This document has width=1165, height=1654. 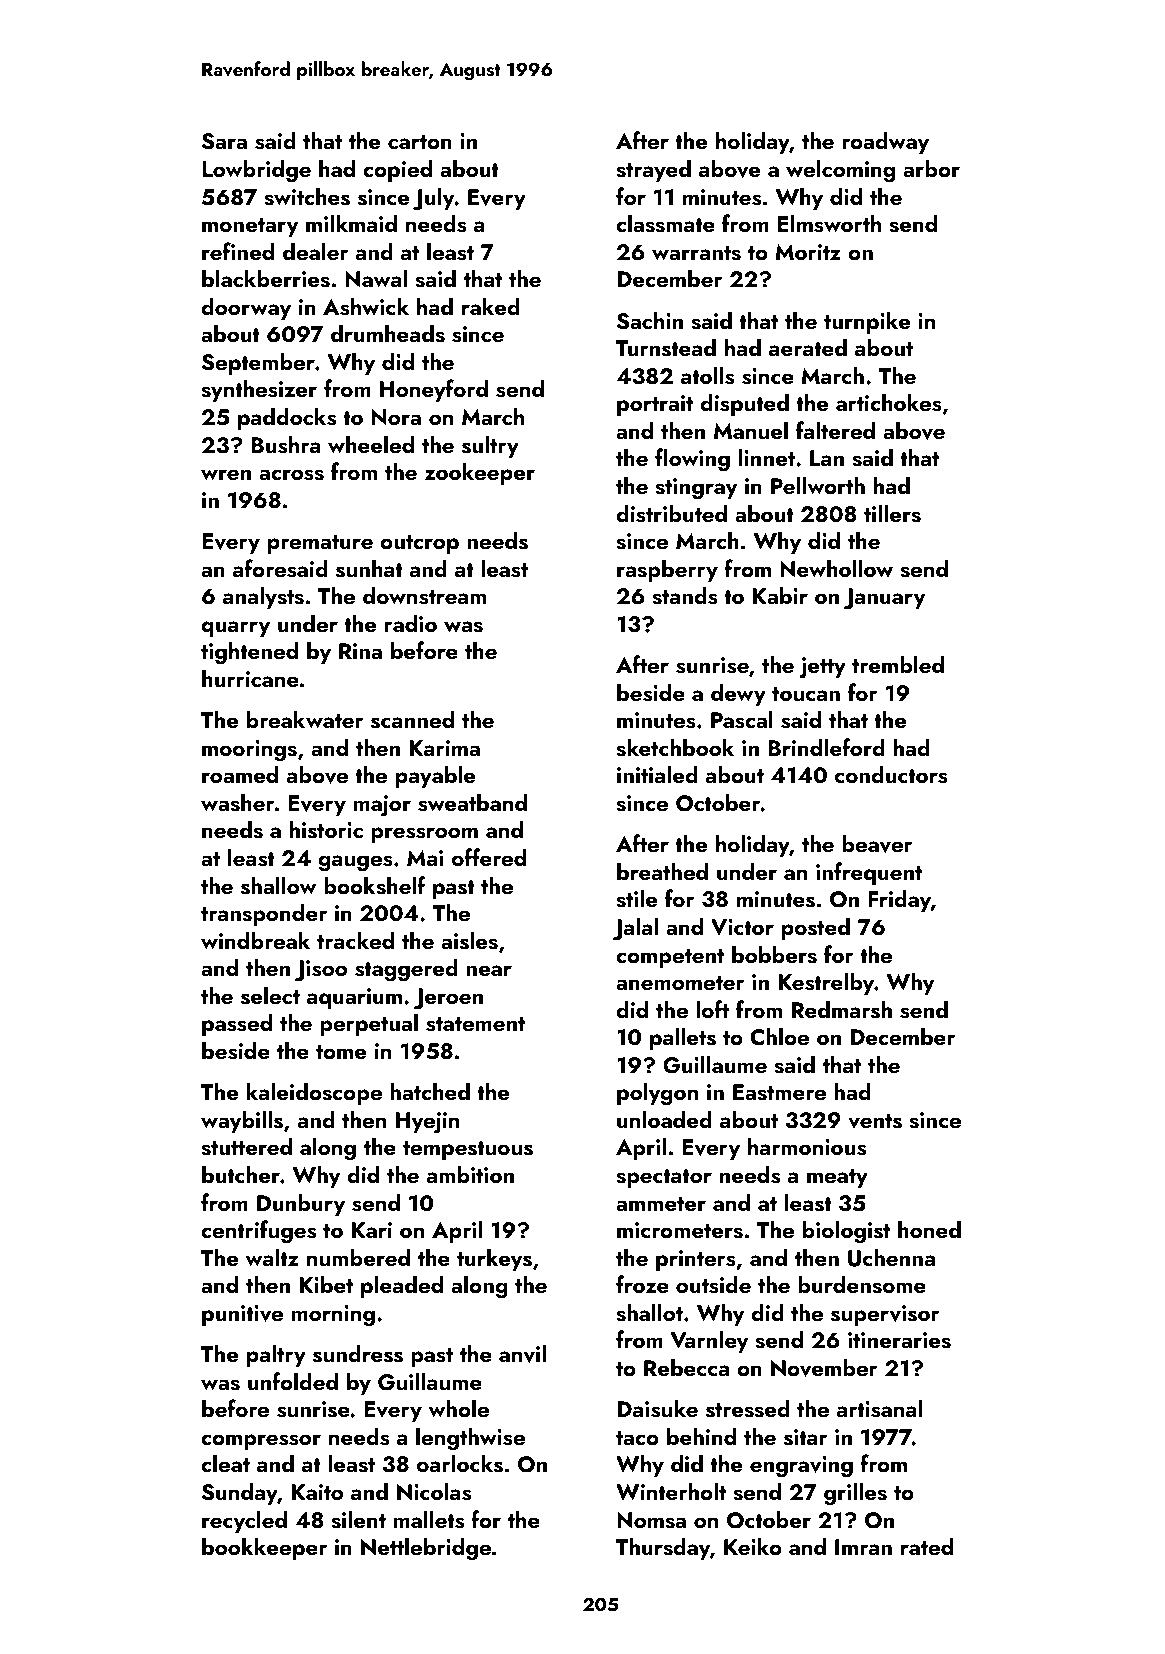 What do you see at coordinates (836, 568) in the document?
I see `Newhollow` at bounding box center [836, 568].
